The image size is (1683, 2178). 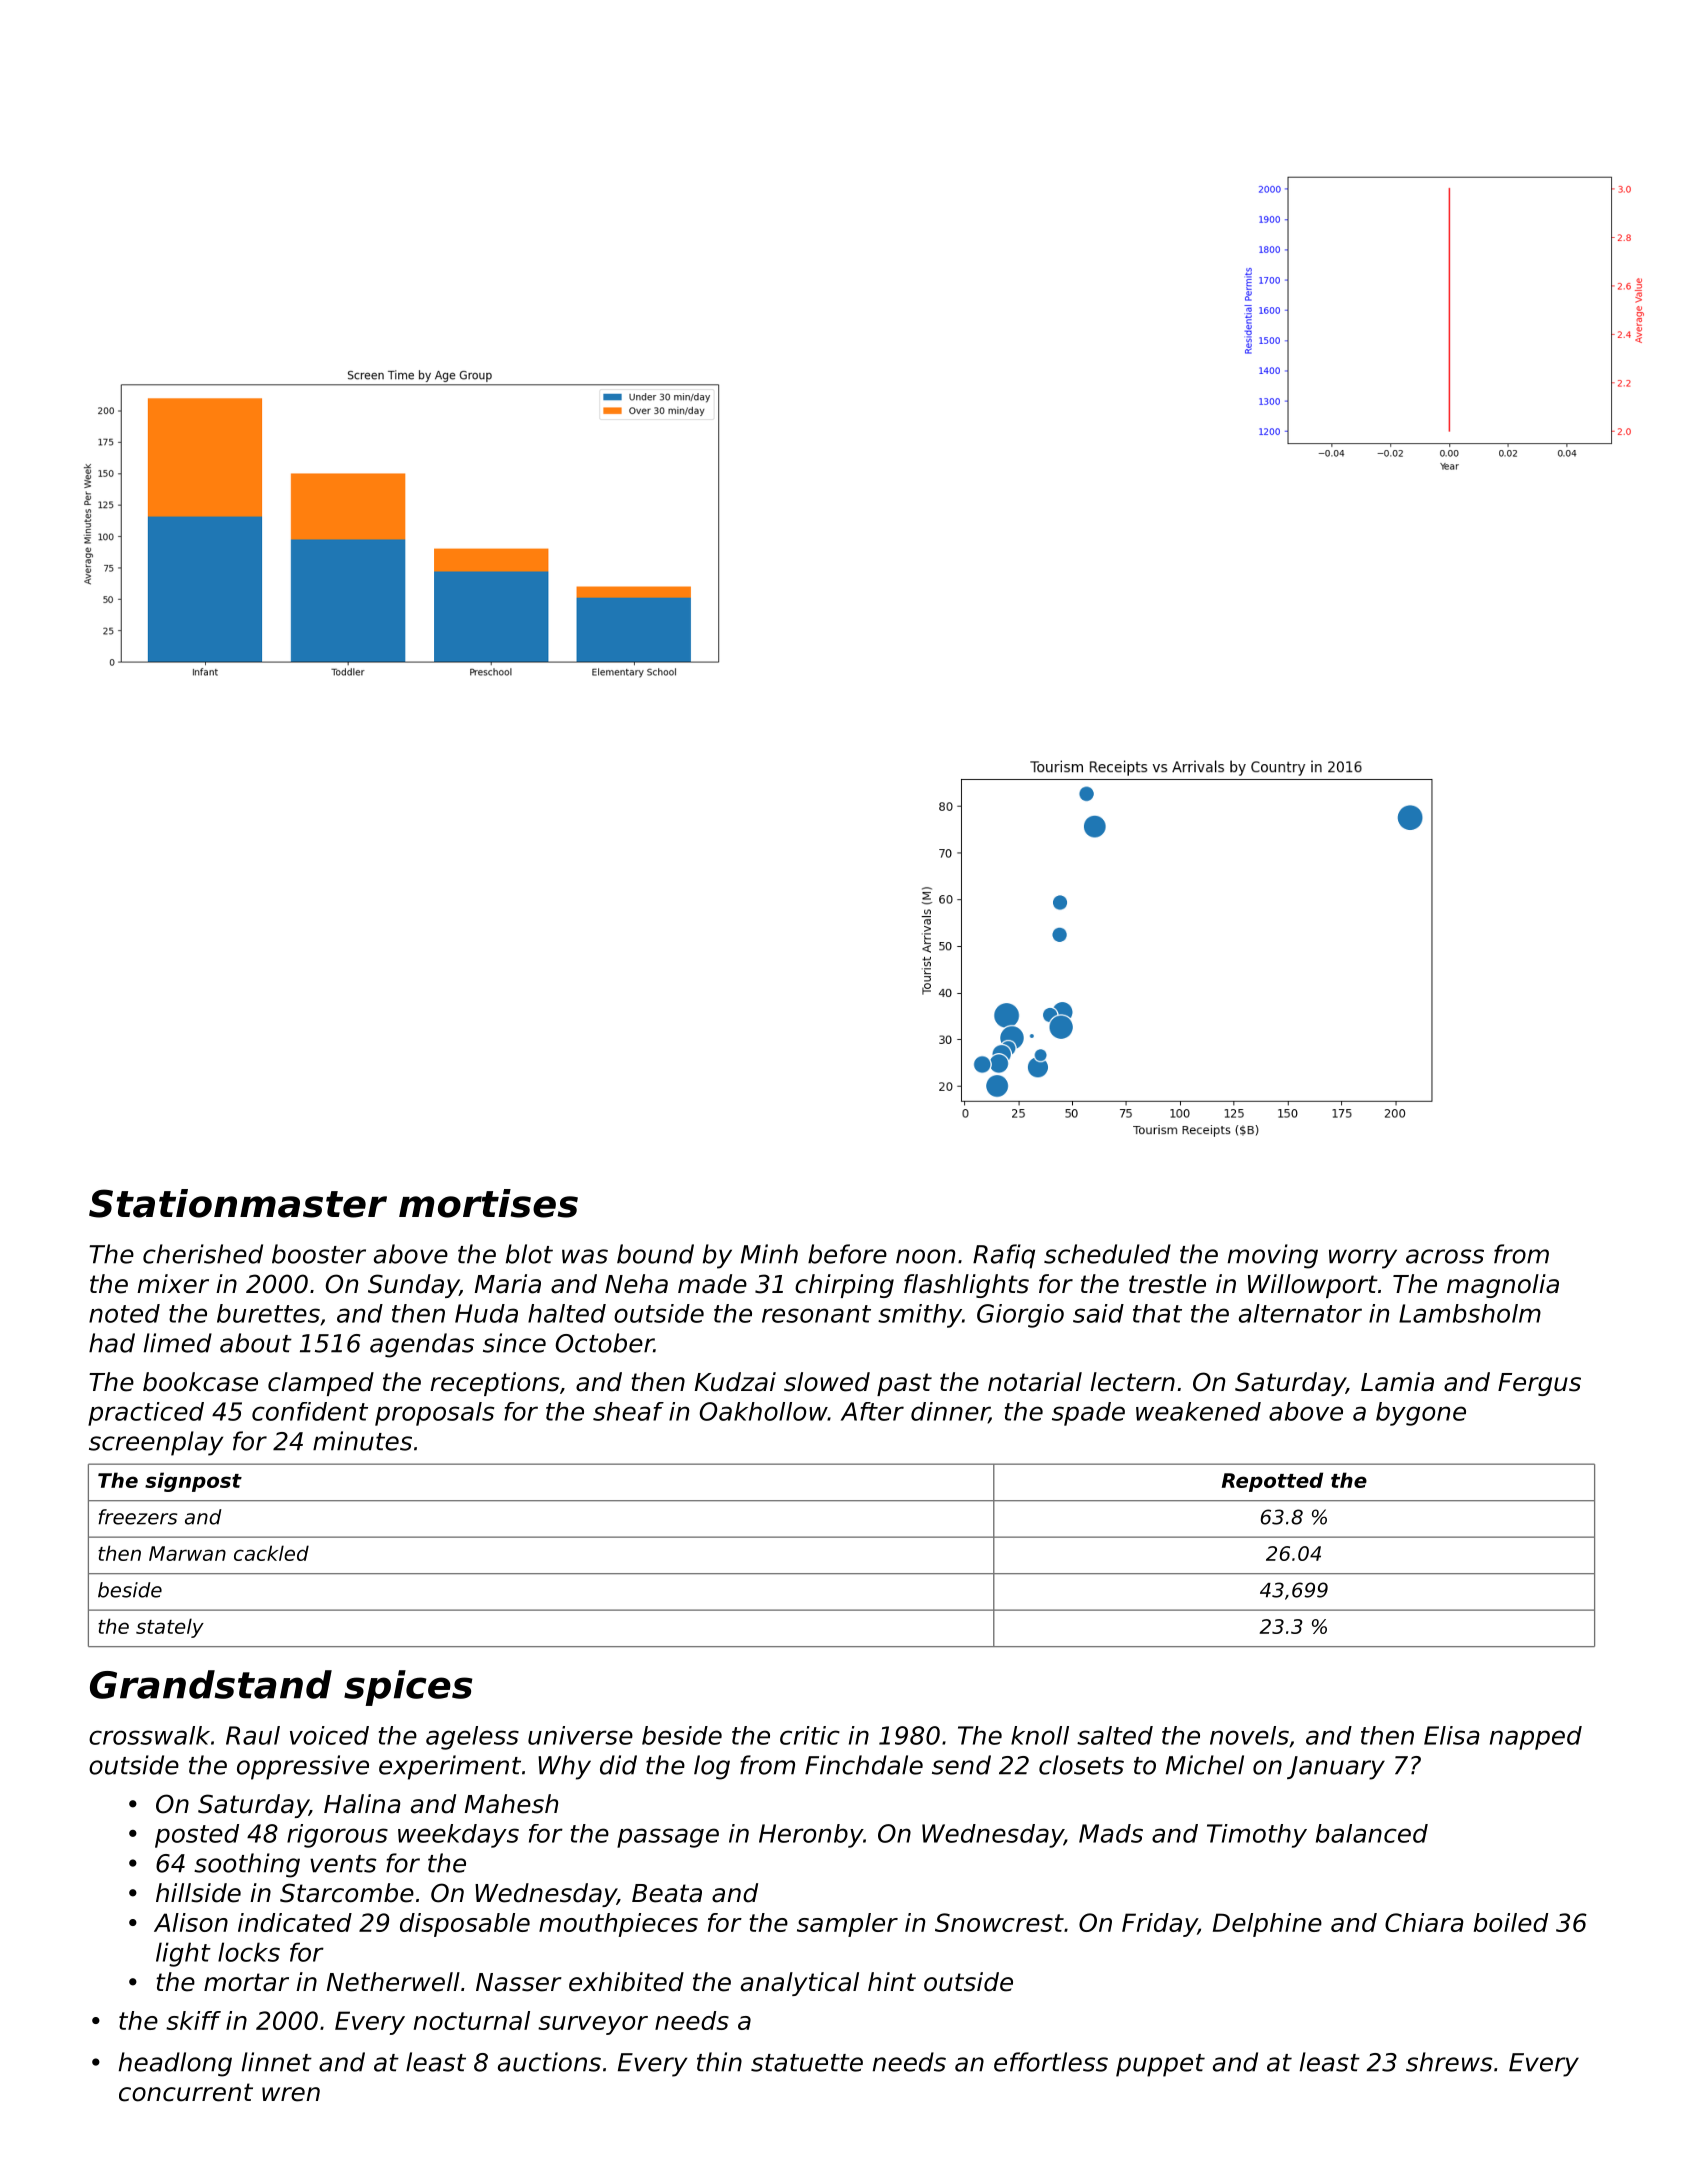 What do you see at coordinates (618, 1925) in the image?
I see `mouthpieces` at bounding box center [618, 1925].
